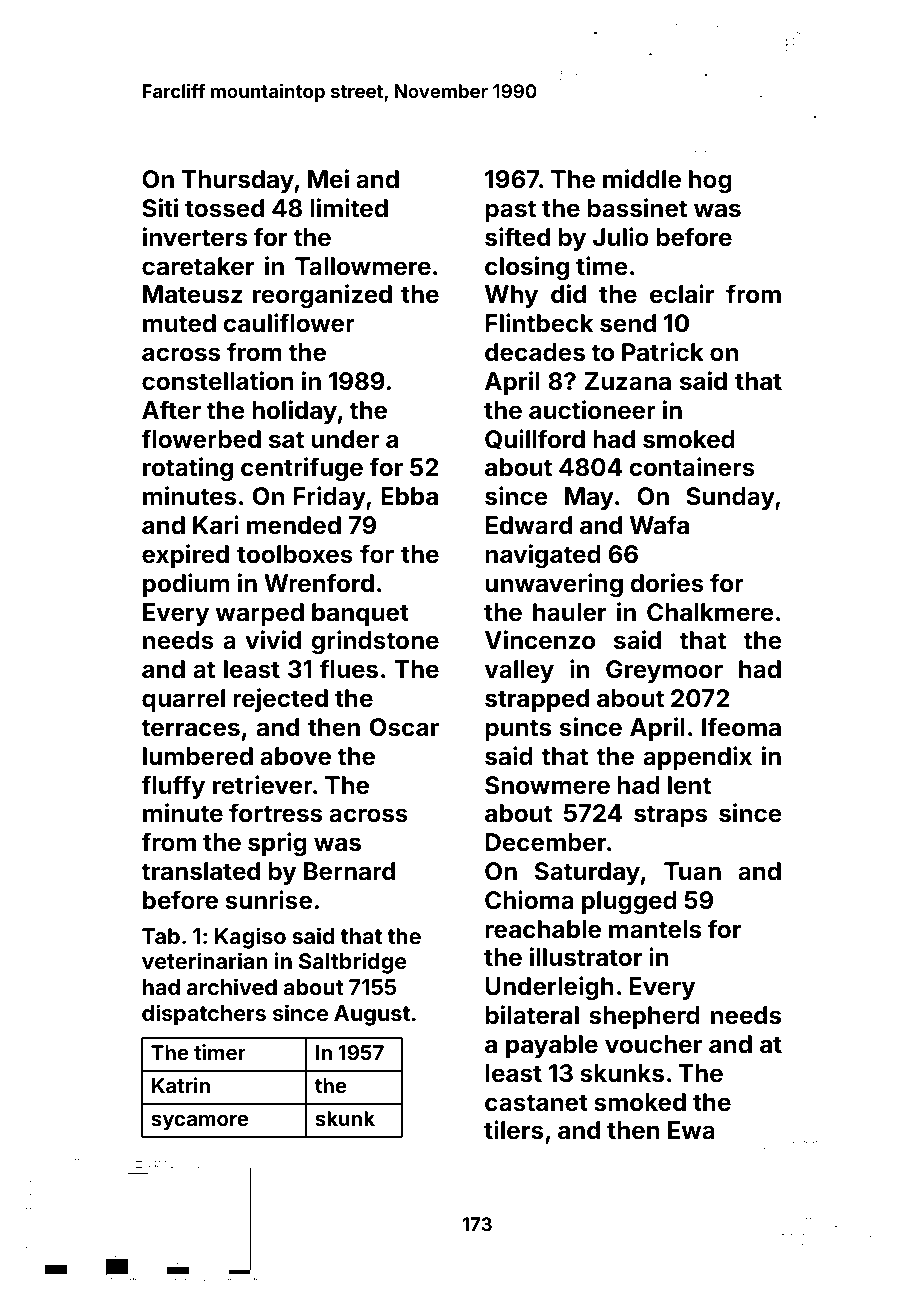  I want to click on Wrenford, so click(319, 583).
